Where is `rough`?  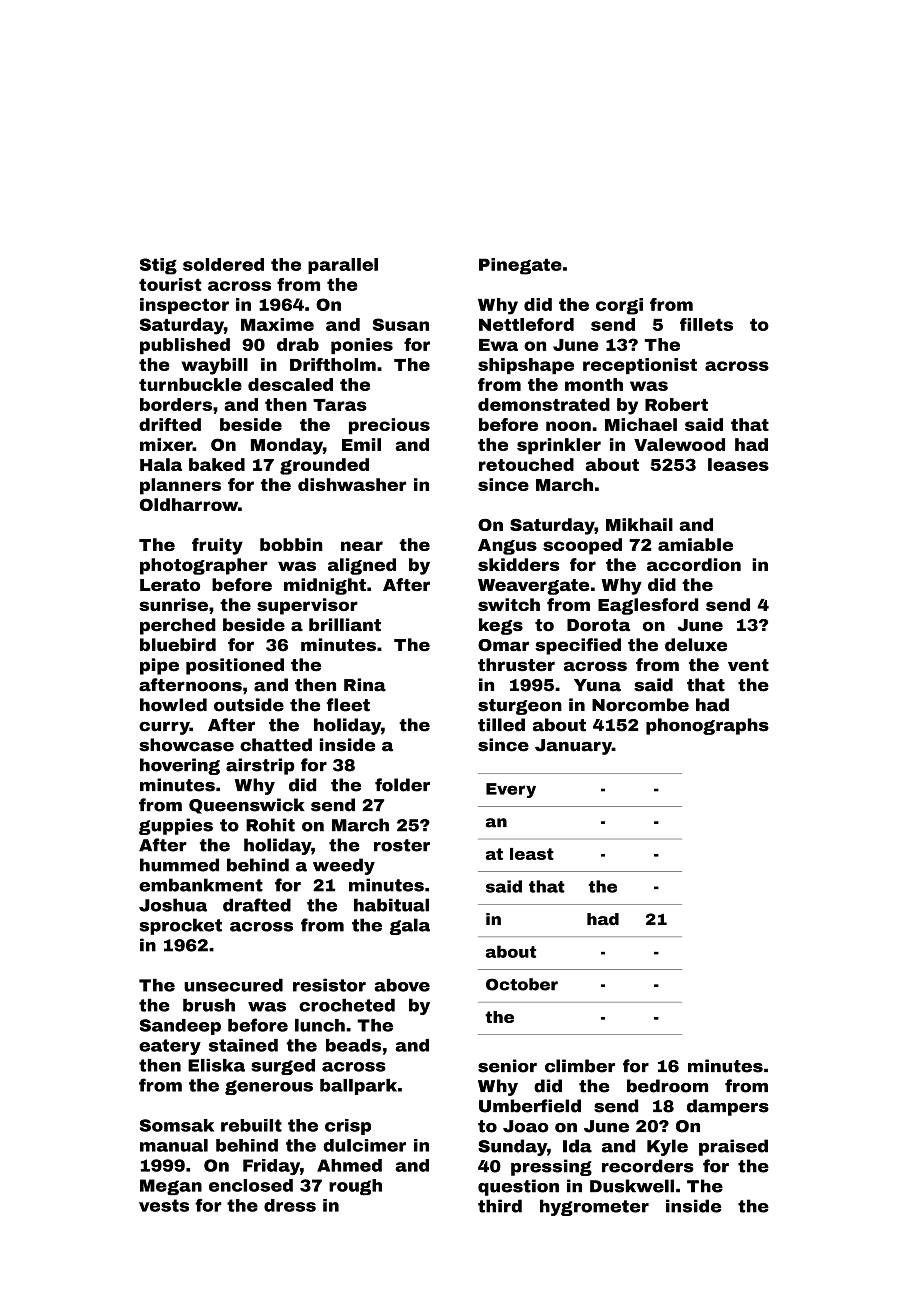 rough is located at coordinates (355, 1187).
